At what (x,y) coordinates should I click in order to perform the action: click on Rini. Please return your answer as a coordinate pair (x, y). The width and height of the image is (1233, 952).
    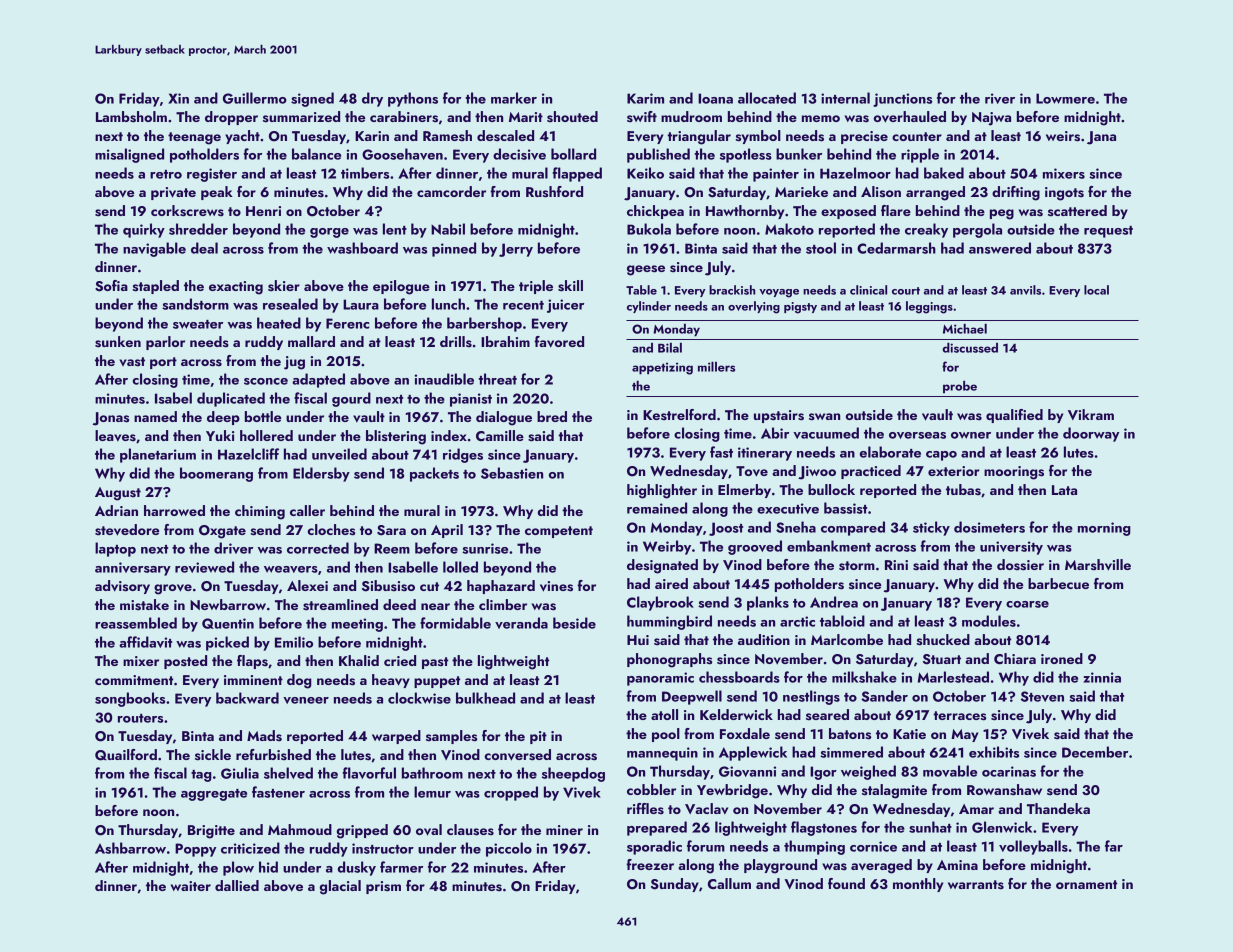
    Looking at the image, I should click on (896, 565).
